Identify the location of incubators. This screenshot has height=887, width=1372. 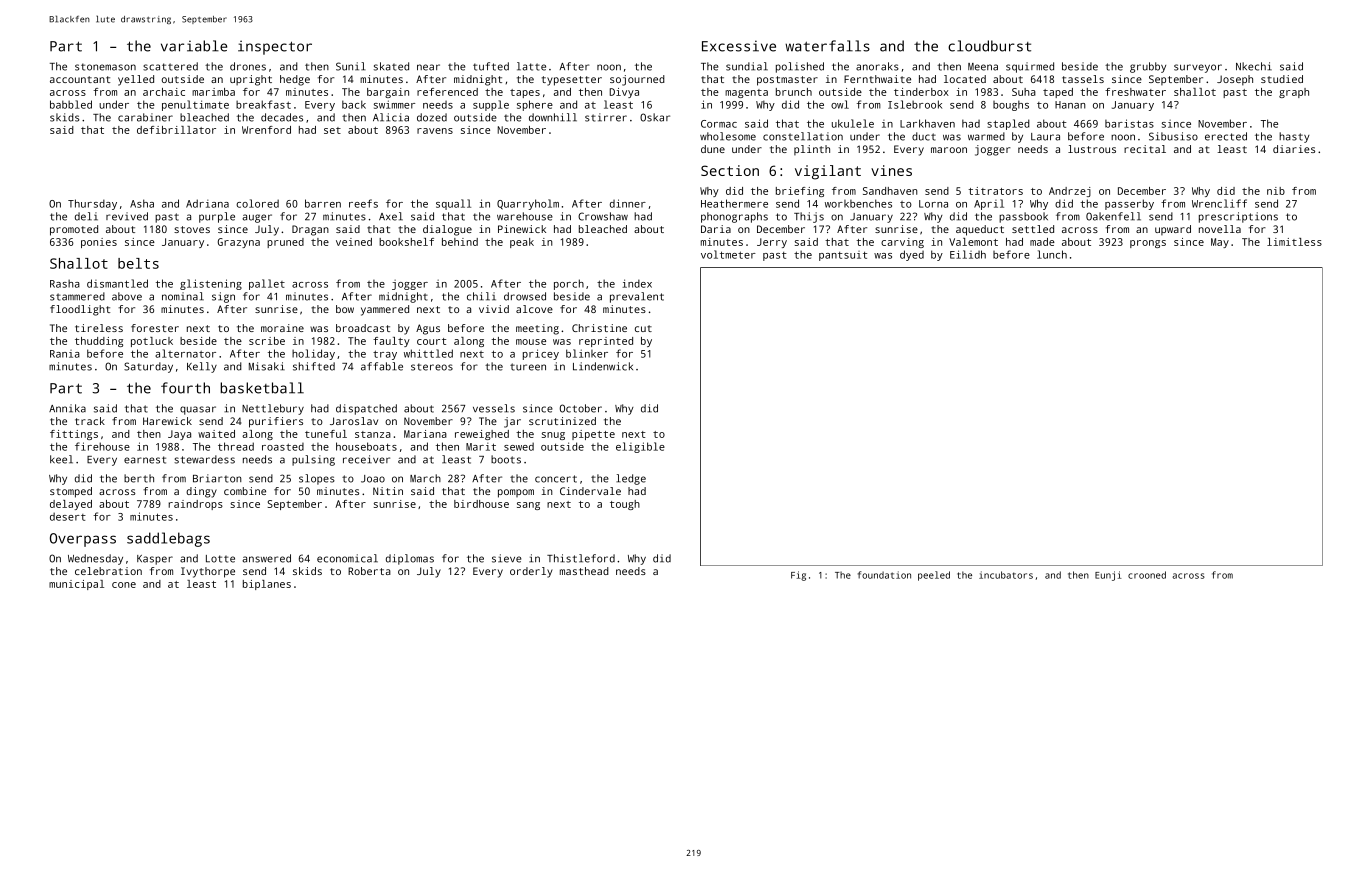
(1006, 575).
